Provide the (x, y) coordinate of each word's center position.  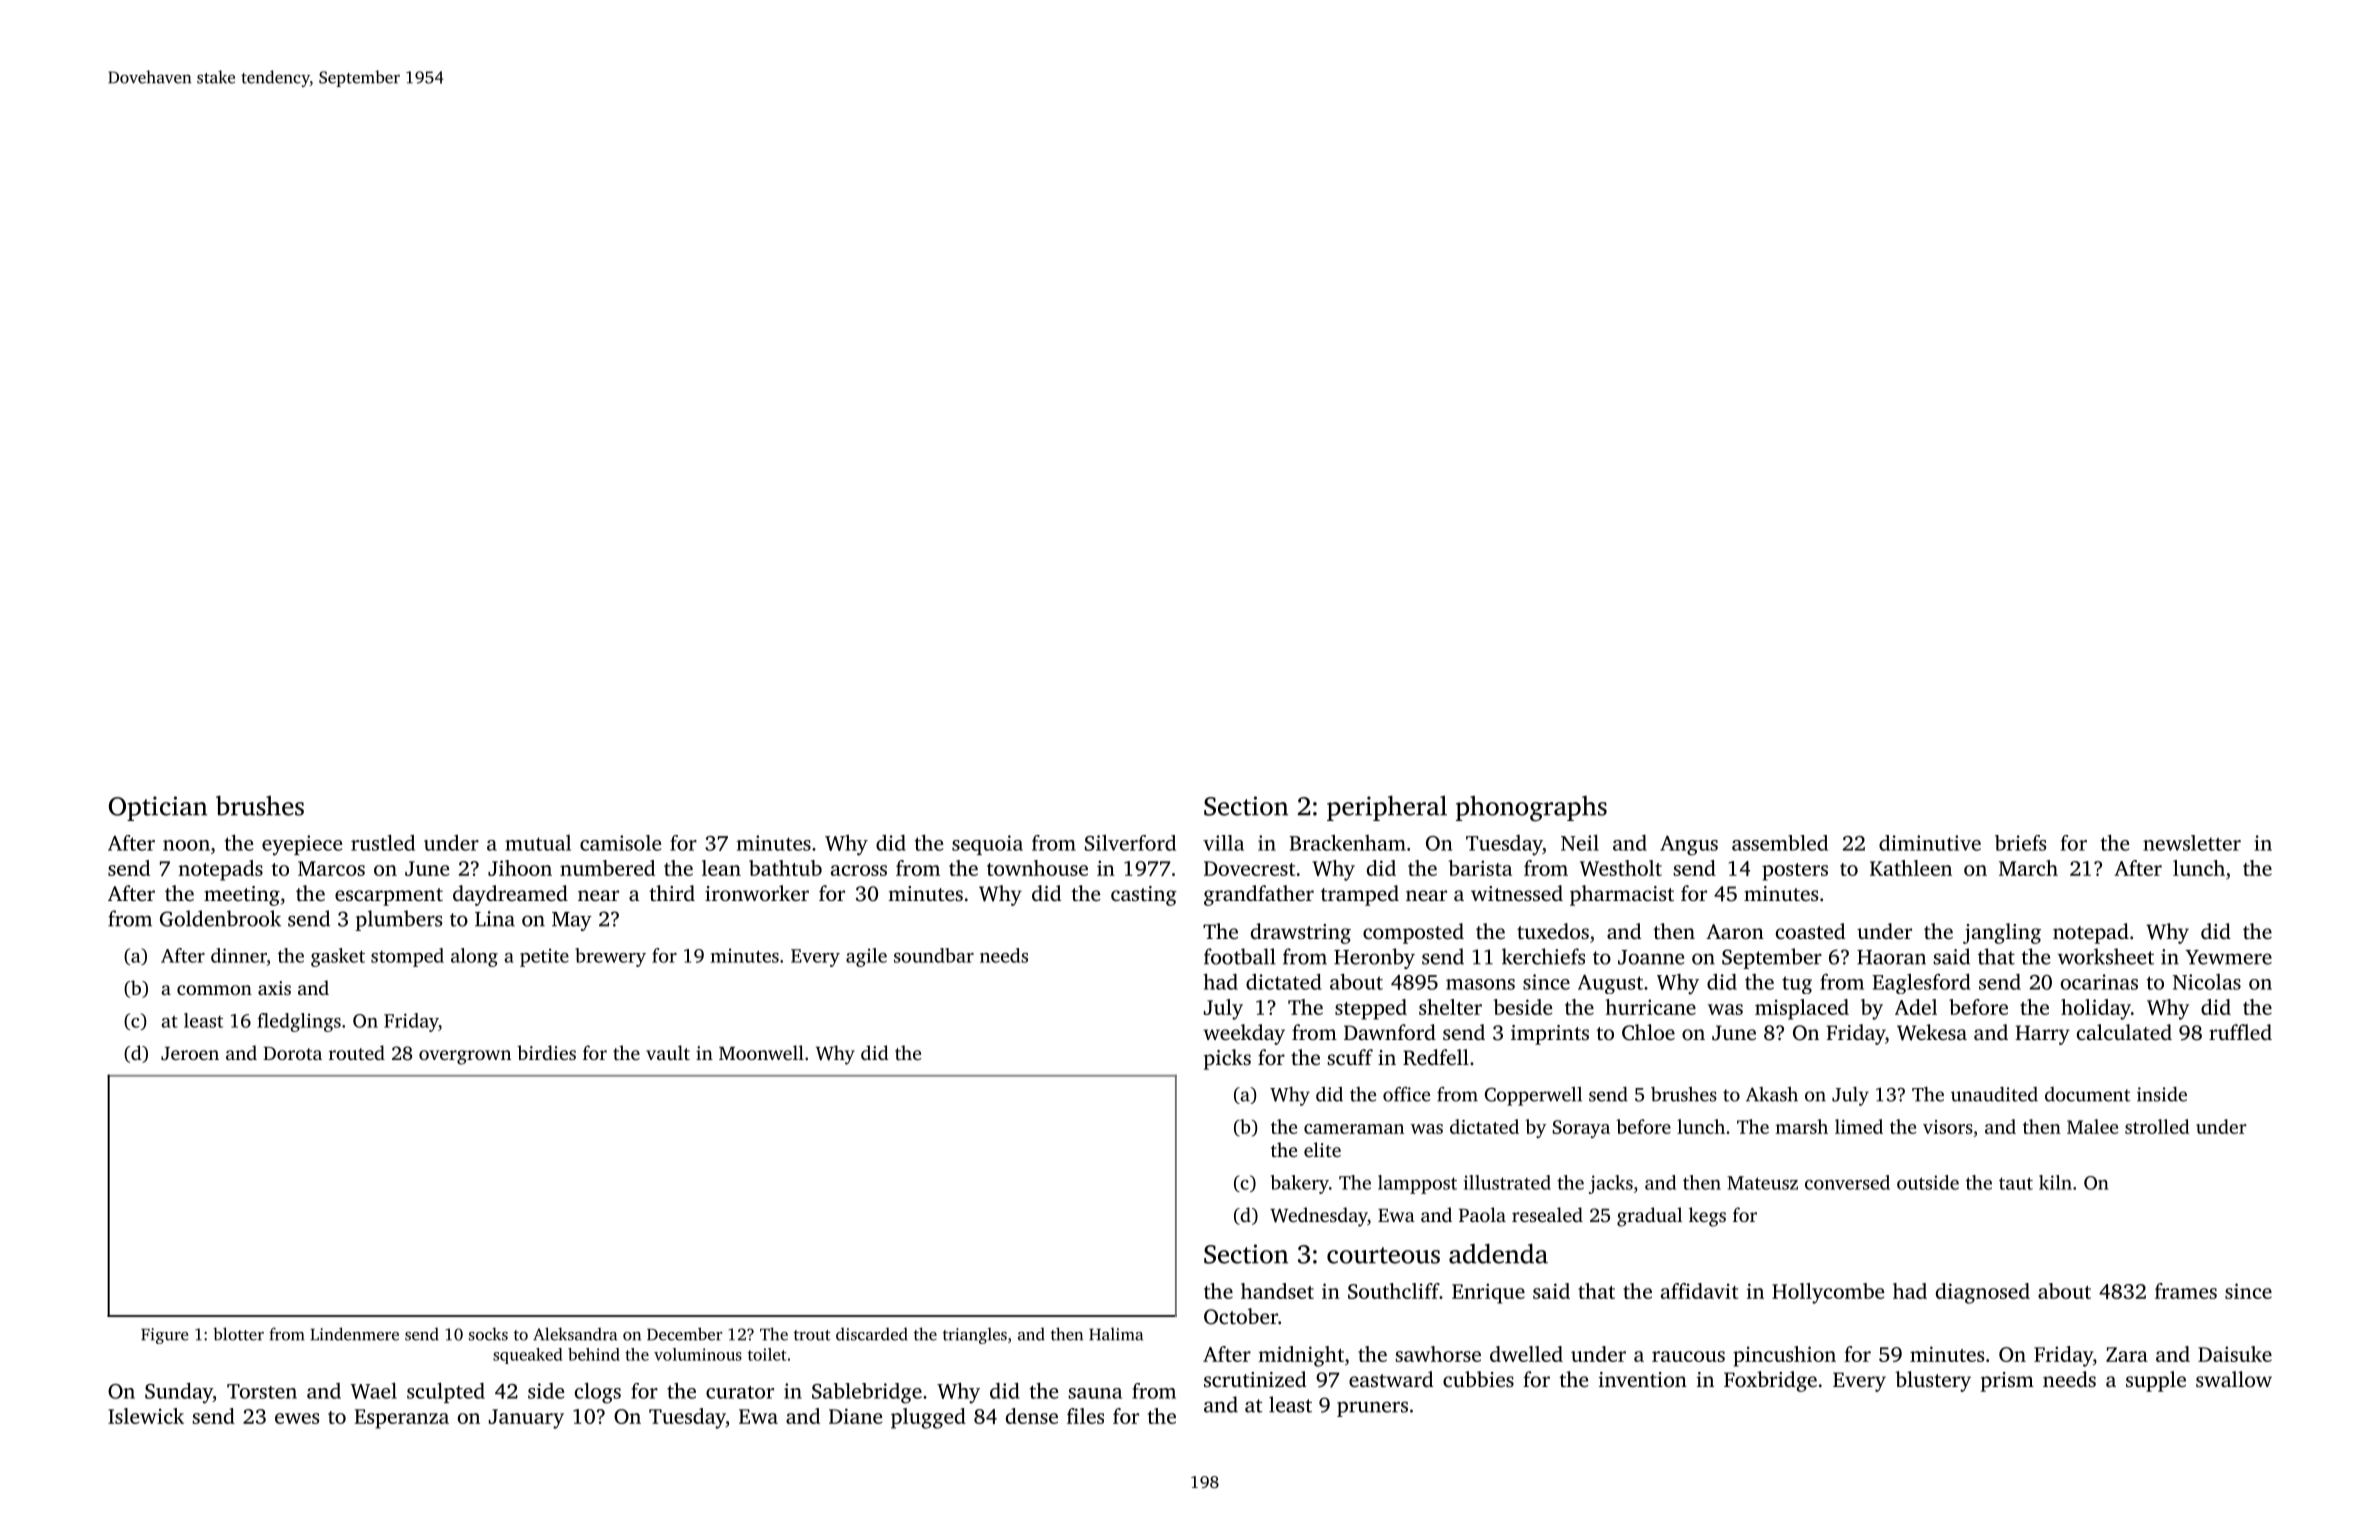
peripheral (1387, 808)
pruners (1372, 1409)
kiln (2055, 1182)
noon (186, 845)
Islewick (146, 1416)
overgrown (465, 1057)
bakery (1300, 1184)
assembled (1780, 843)
